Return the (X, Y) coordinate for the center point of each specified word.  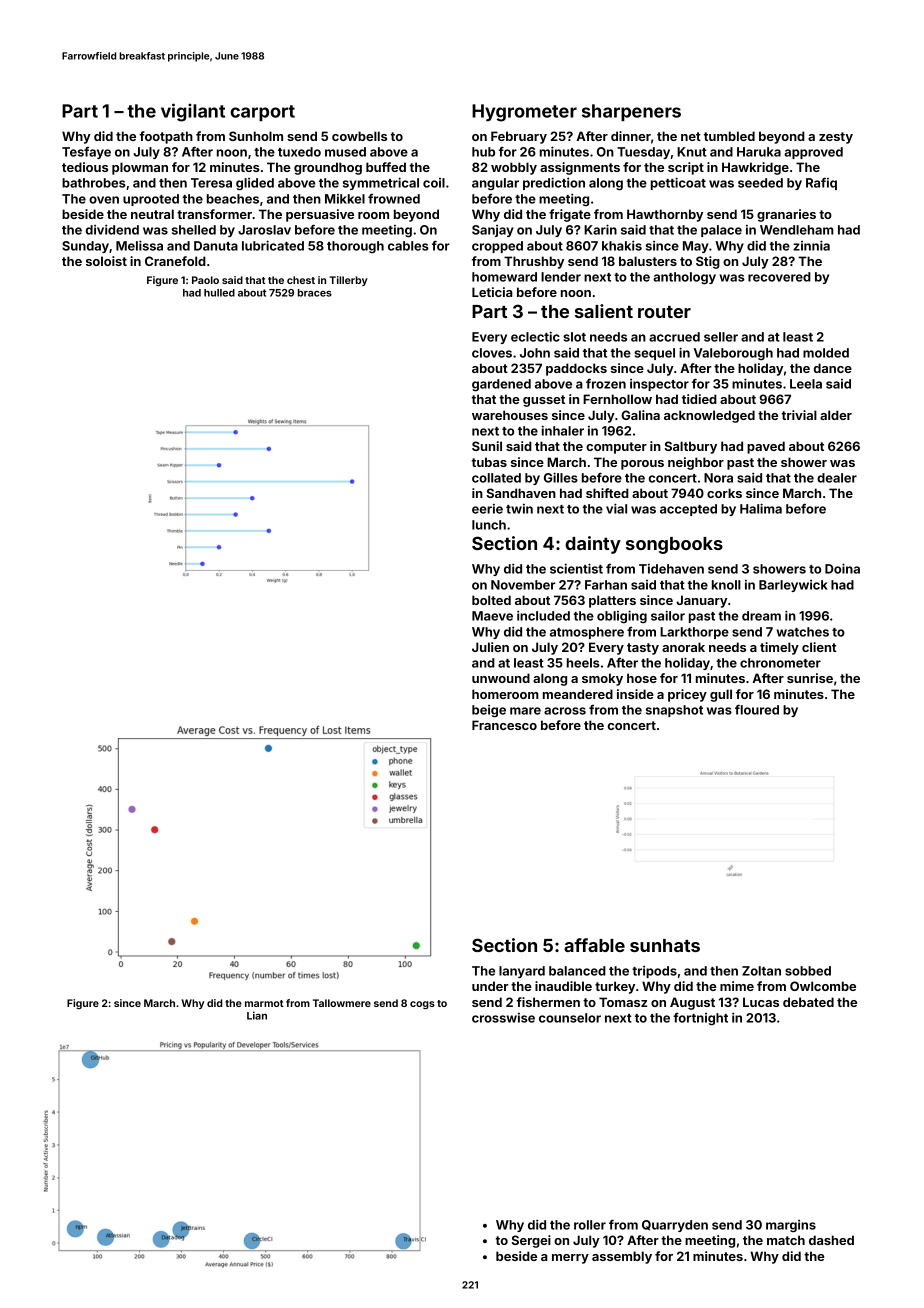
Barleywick (793, 586)
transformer (214, 214)
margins (791, 1226)
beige (489, 711)
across (565, 711)
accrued (674, 337)
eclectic (535, 336)
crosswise (503, 1018)
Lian (257, 1015)
